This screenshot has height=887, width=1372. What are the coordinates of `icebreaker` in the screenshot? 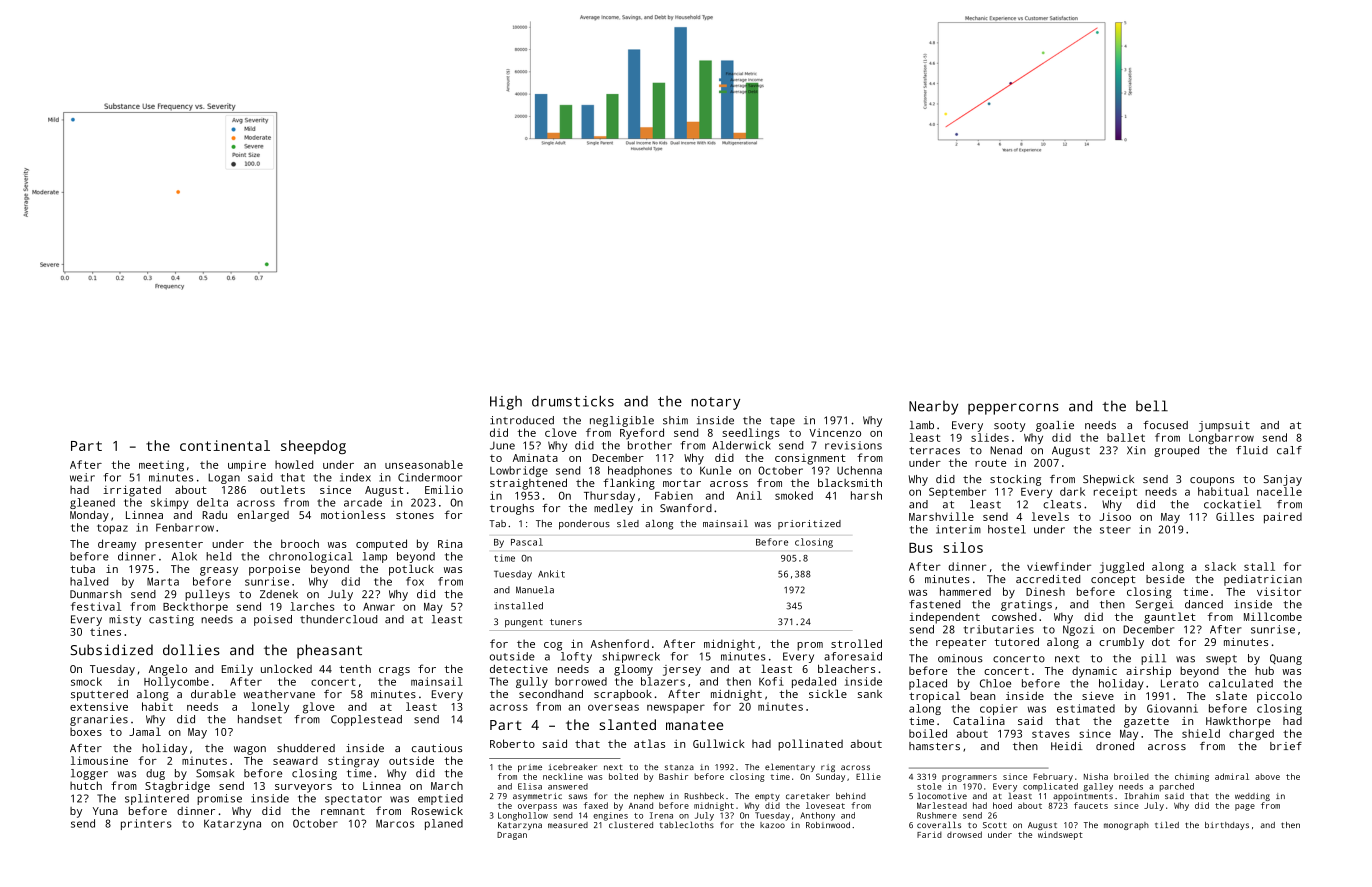 It's located at (573, 767).
